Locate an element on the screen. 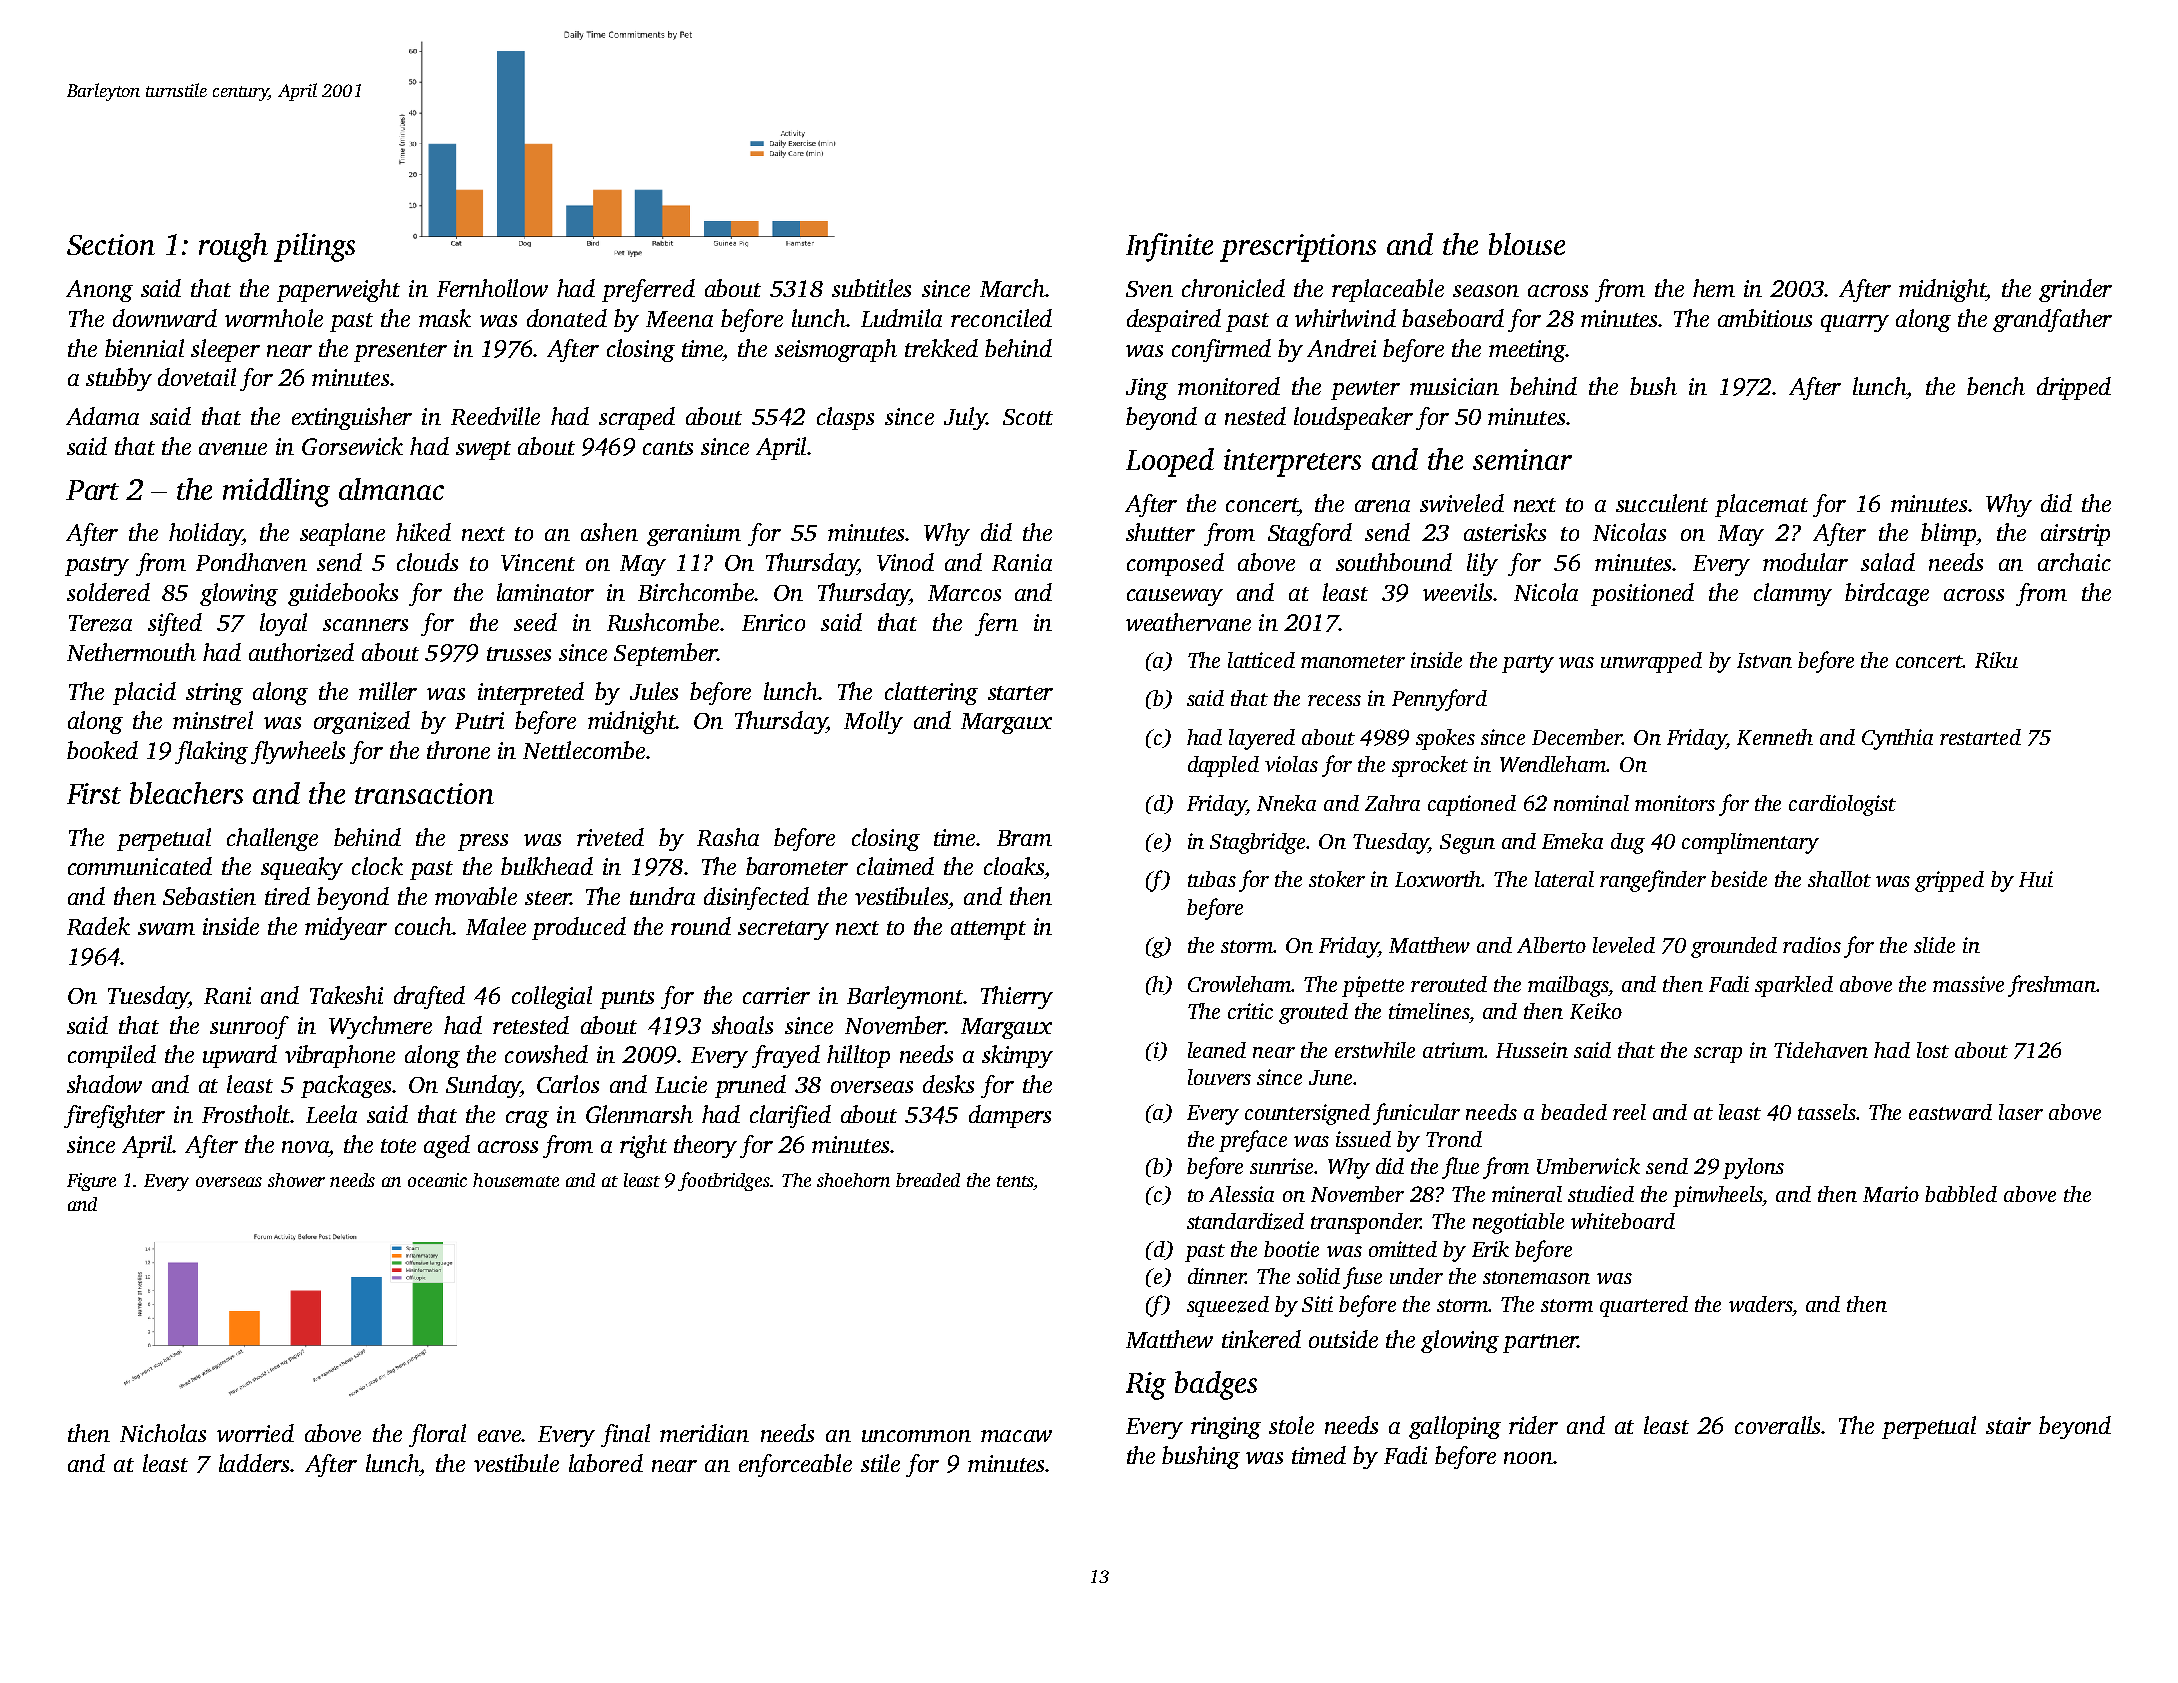 The height and width of the screenshot is (1683, 2178). ladders is located at coordinates (254, 1463).
